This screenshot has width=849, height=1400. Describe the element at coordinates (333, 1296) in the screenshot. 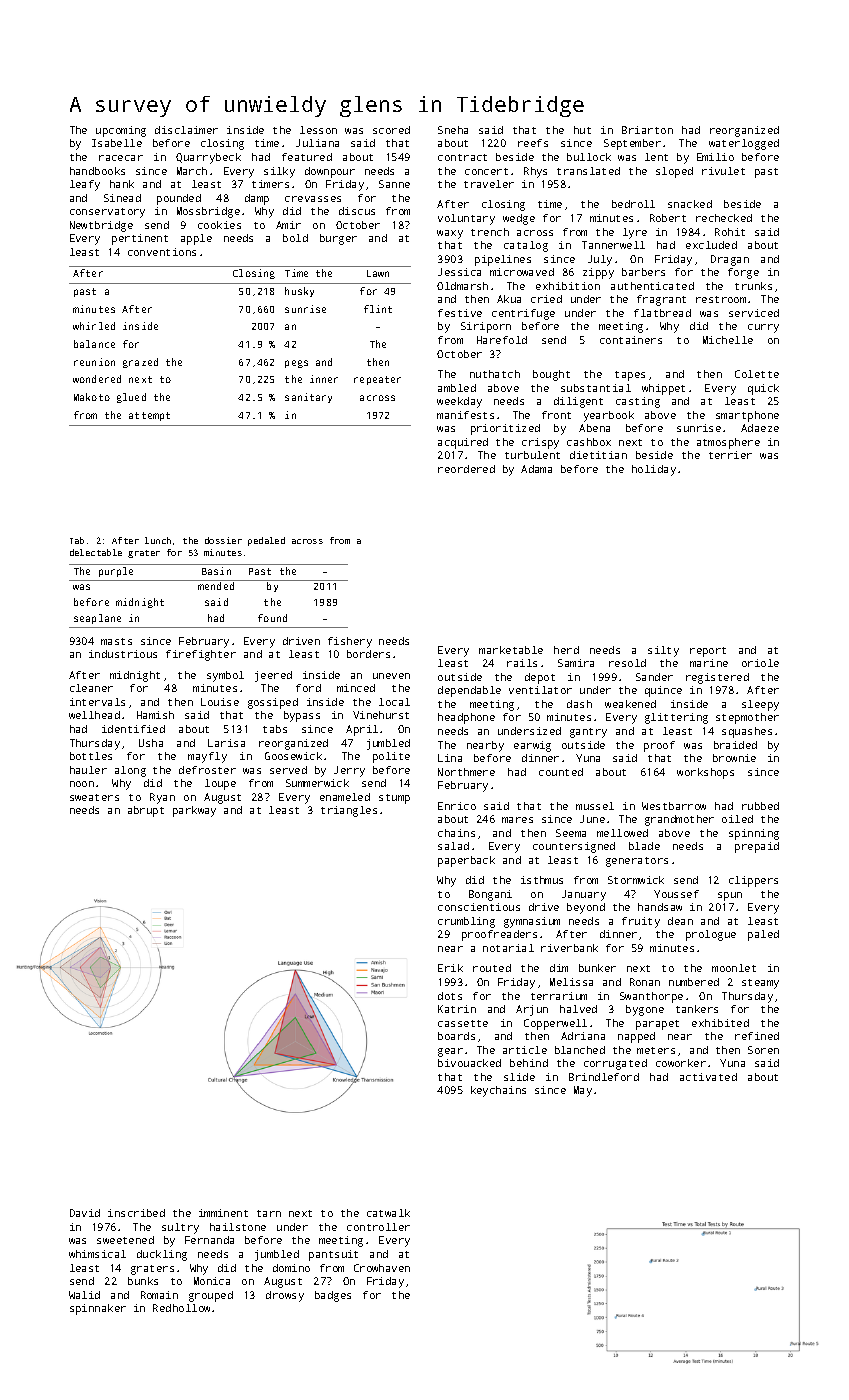

I see `badges` at that location.
